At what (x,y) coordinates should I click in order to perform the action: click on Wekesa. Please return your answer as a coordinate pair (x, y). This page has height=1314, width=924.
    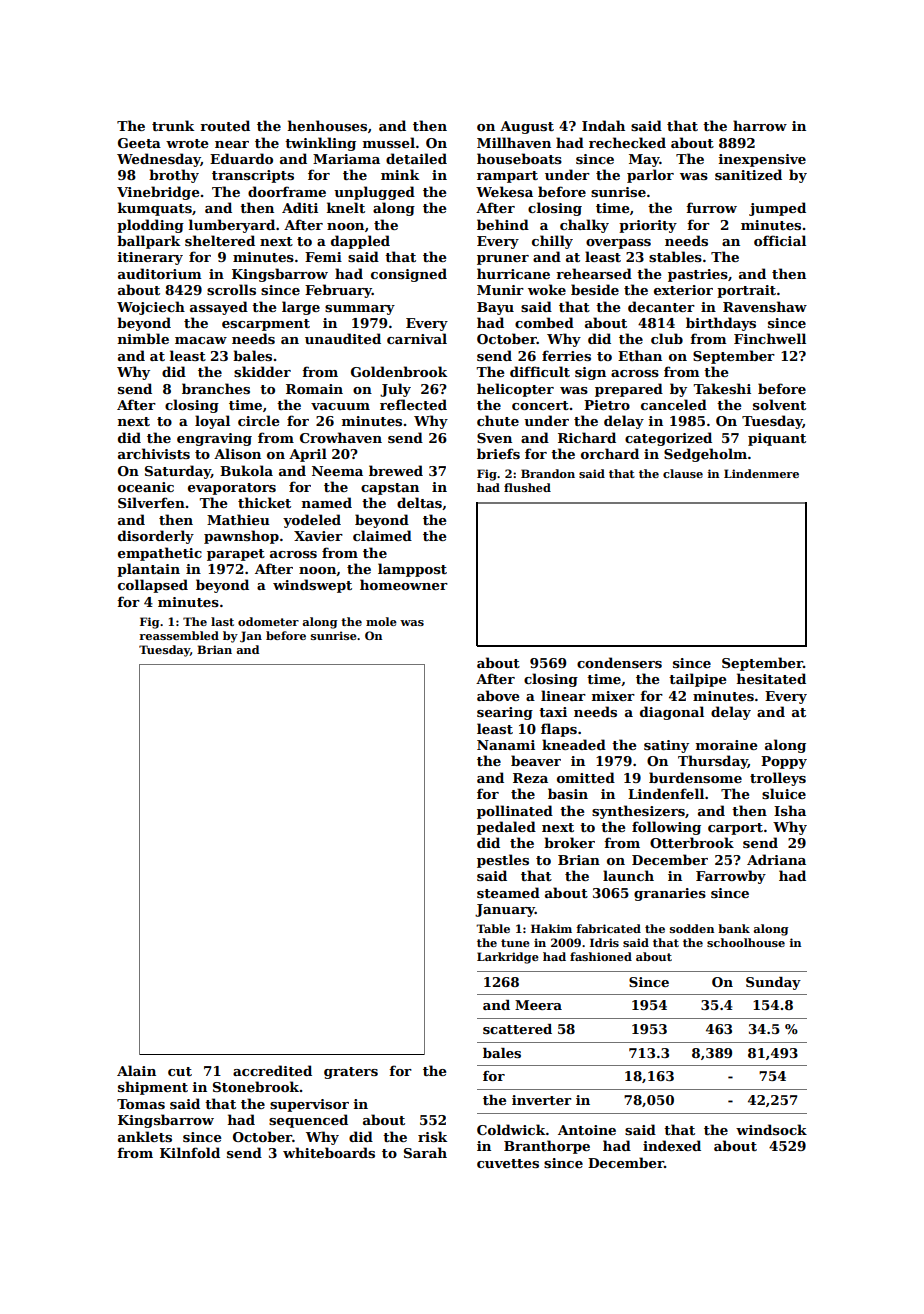
    Looking at the image, I should click on (504, 191).
